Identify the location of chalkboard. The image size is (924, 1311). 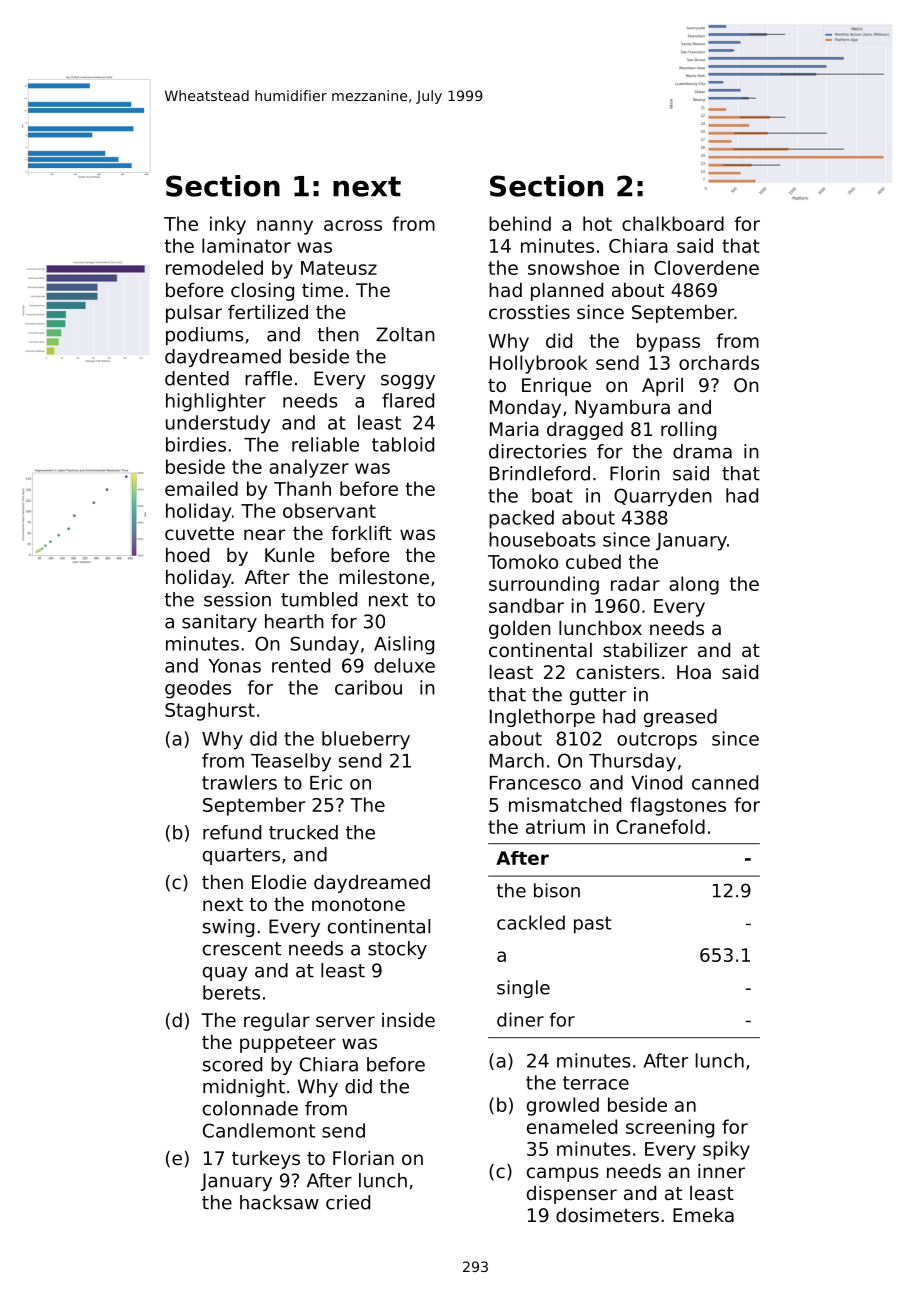
(673, 223).
